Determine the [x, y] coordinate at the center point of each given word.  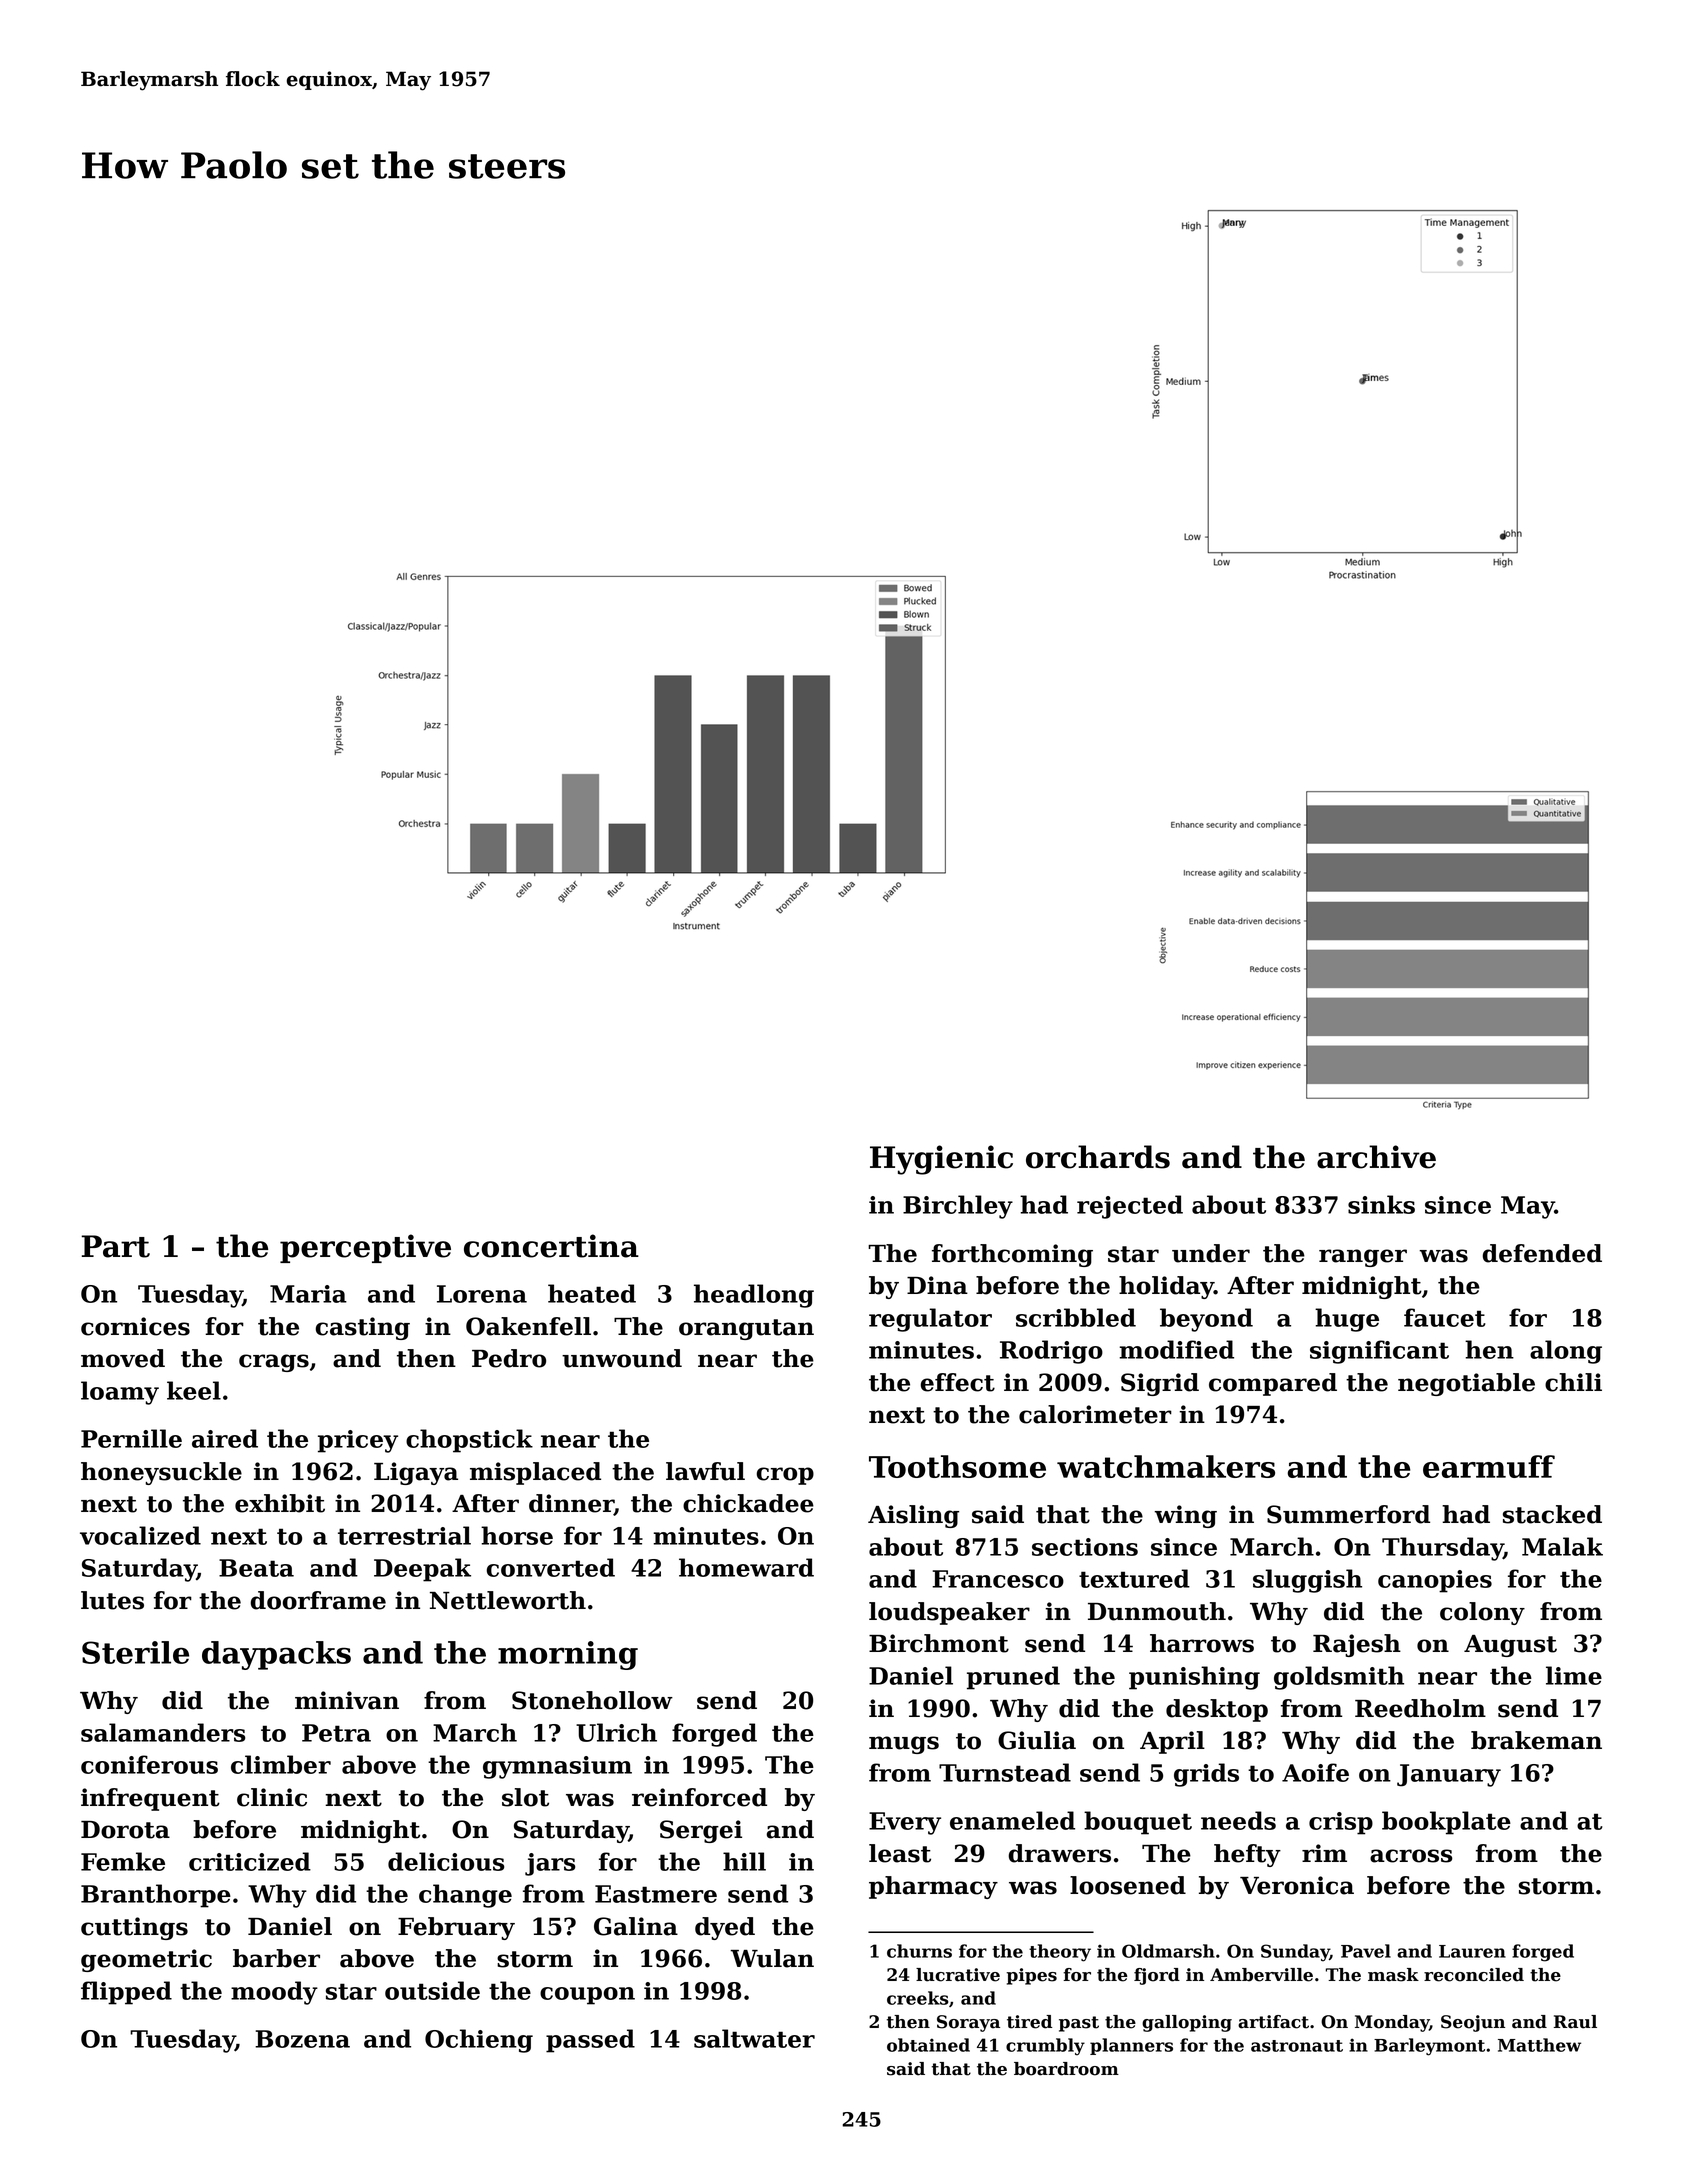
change [465, 1896]
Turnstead [1005, 1772]
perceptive [365, 1248]
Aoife [1315, 1772]
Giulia [1037, 1740]
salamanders [163, 1732]
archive [1376, 1157]
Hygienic [941, 1160]
